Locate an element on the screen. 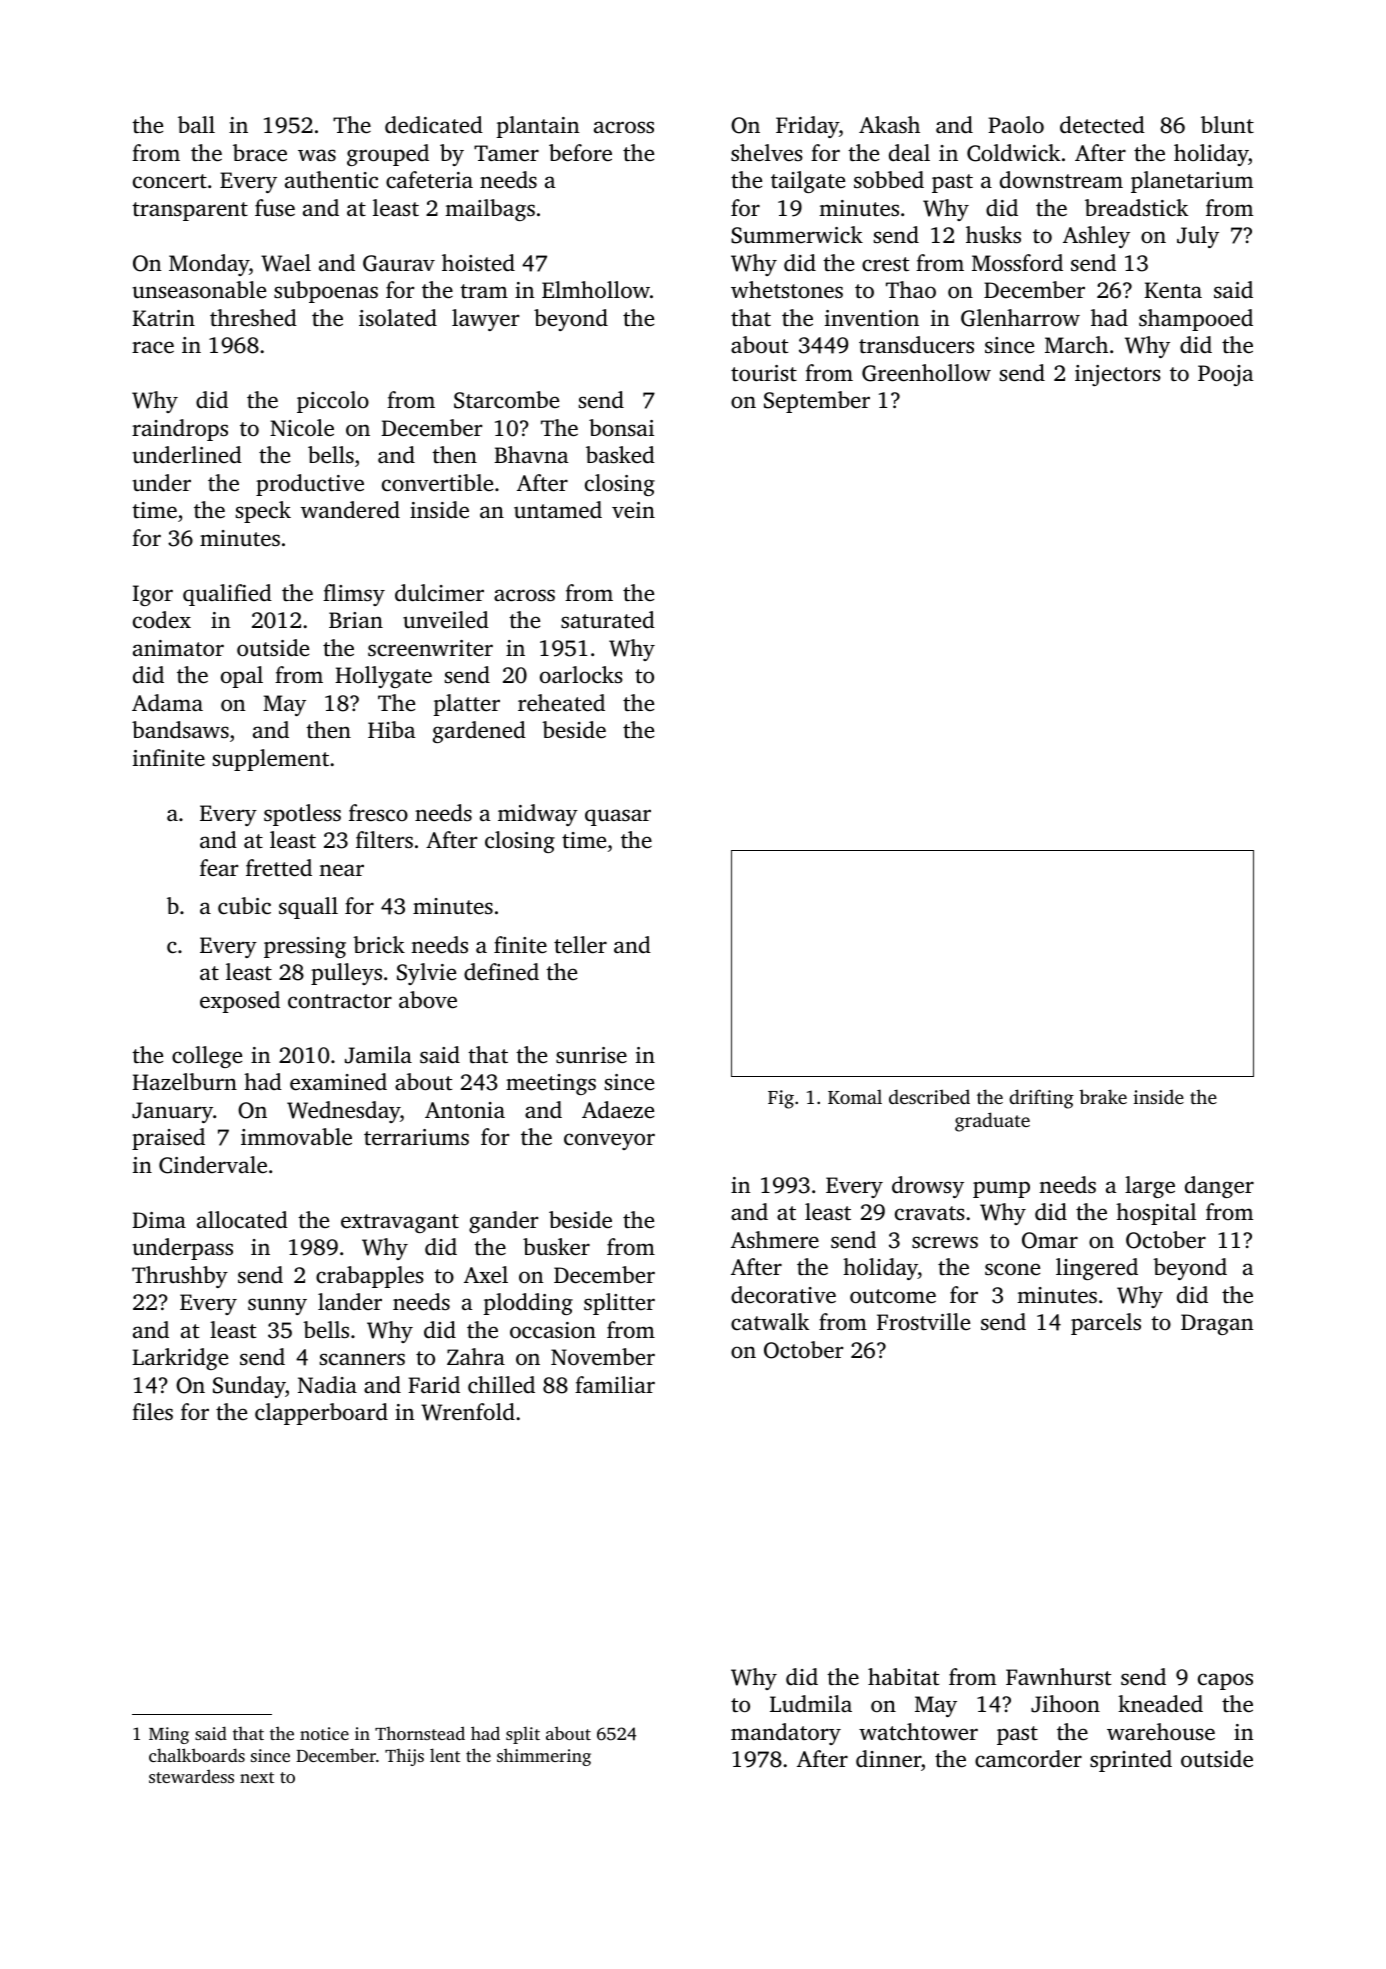  next is located at coordinates (257, 1777).
